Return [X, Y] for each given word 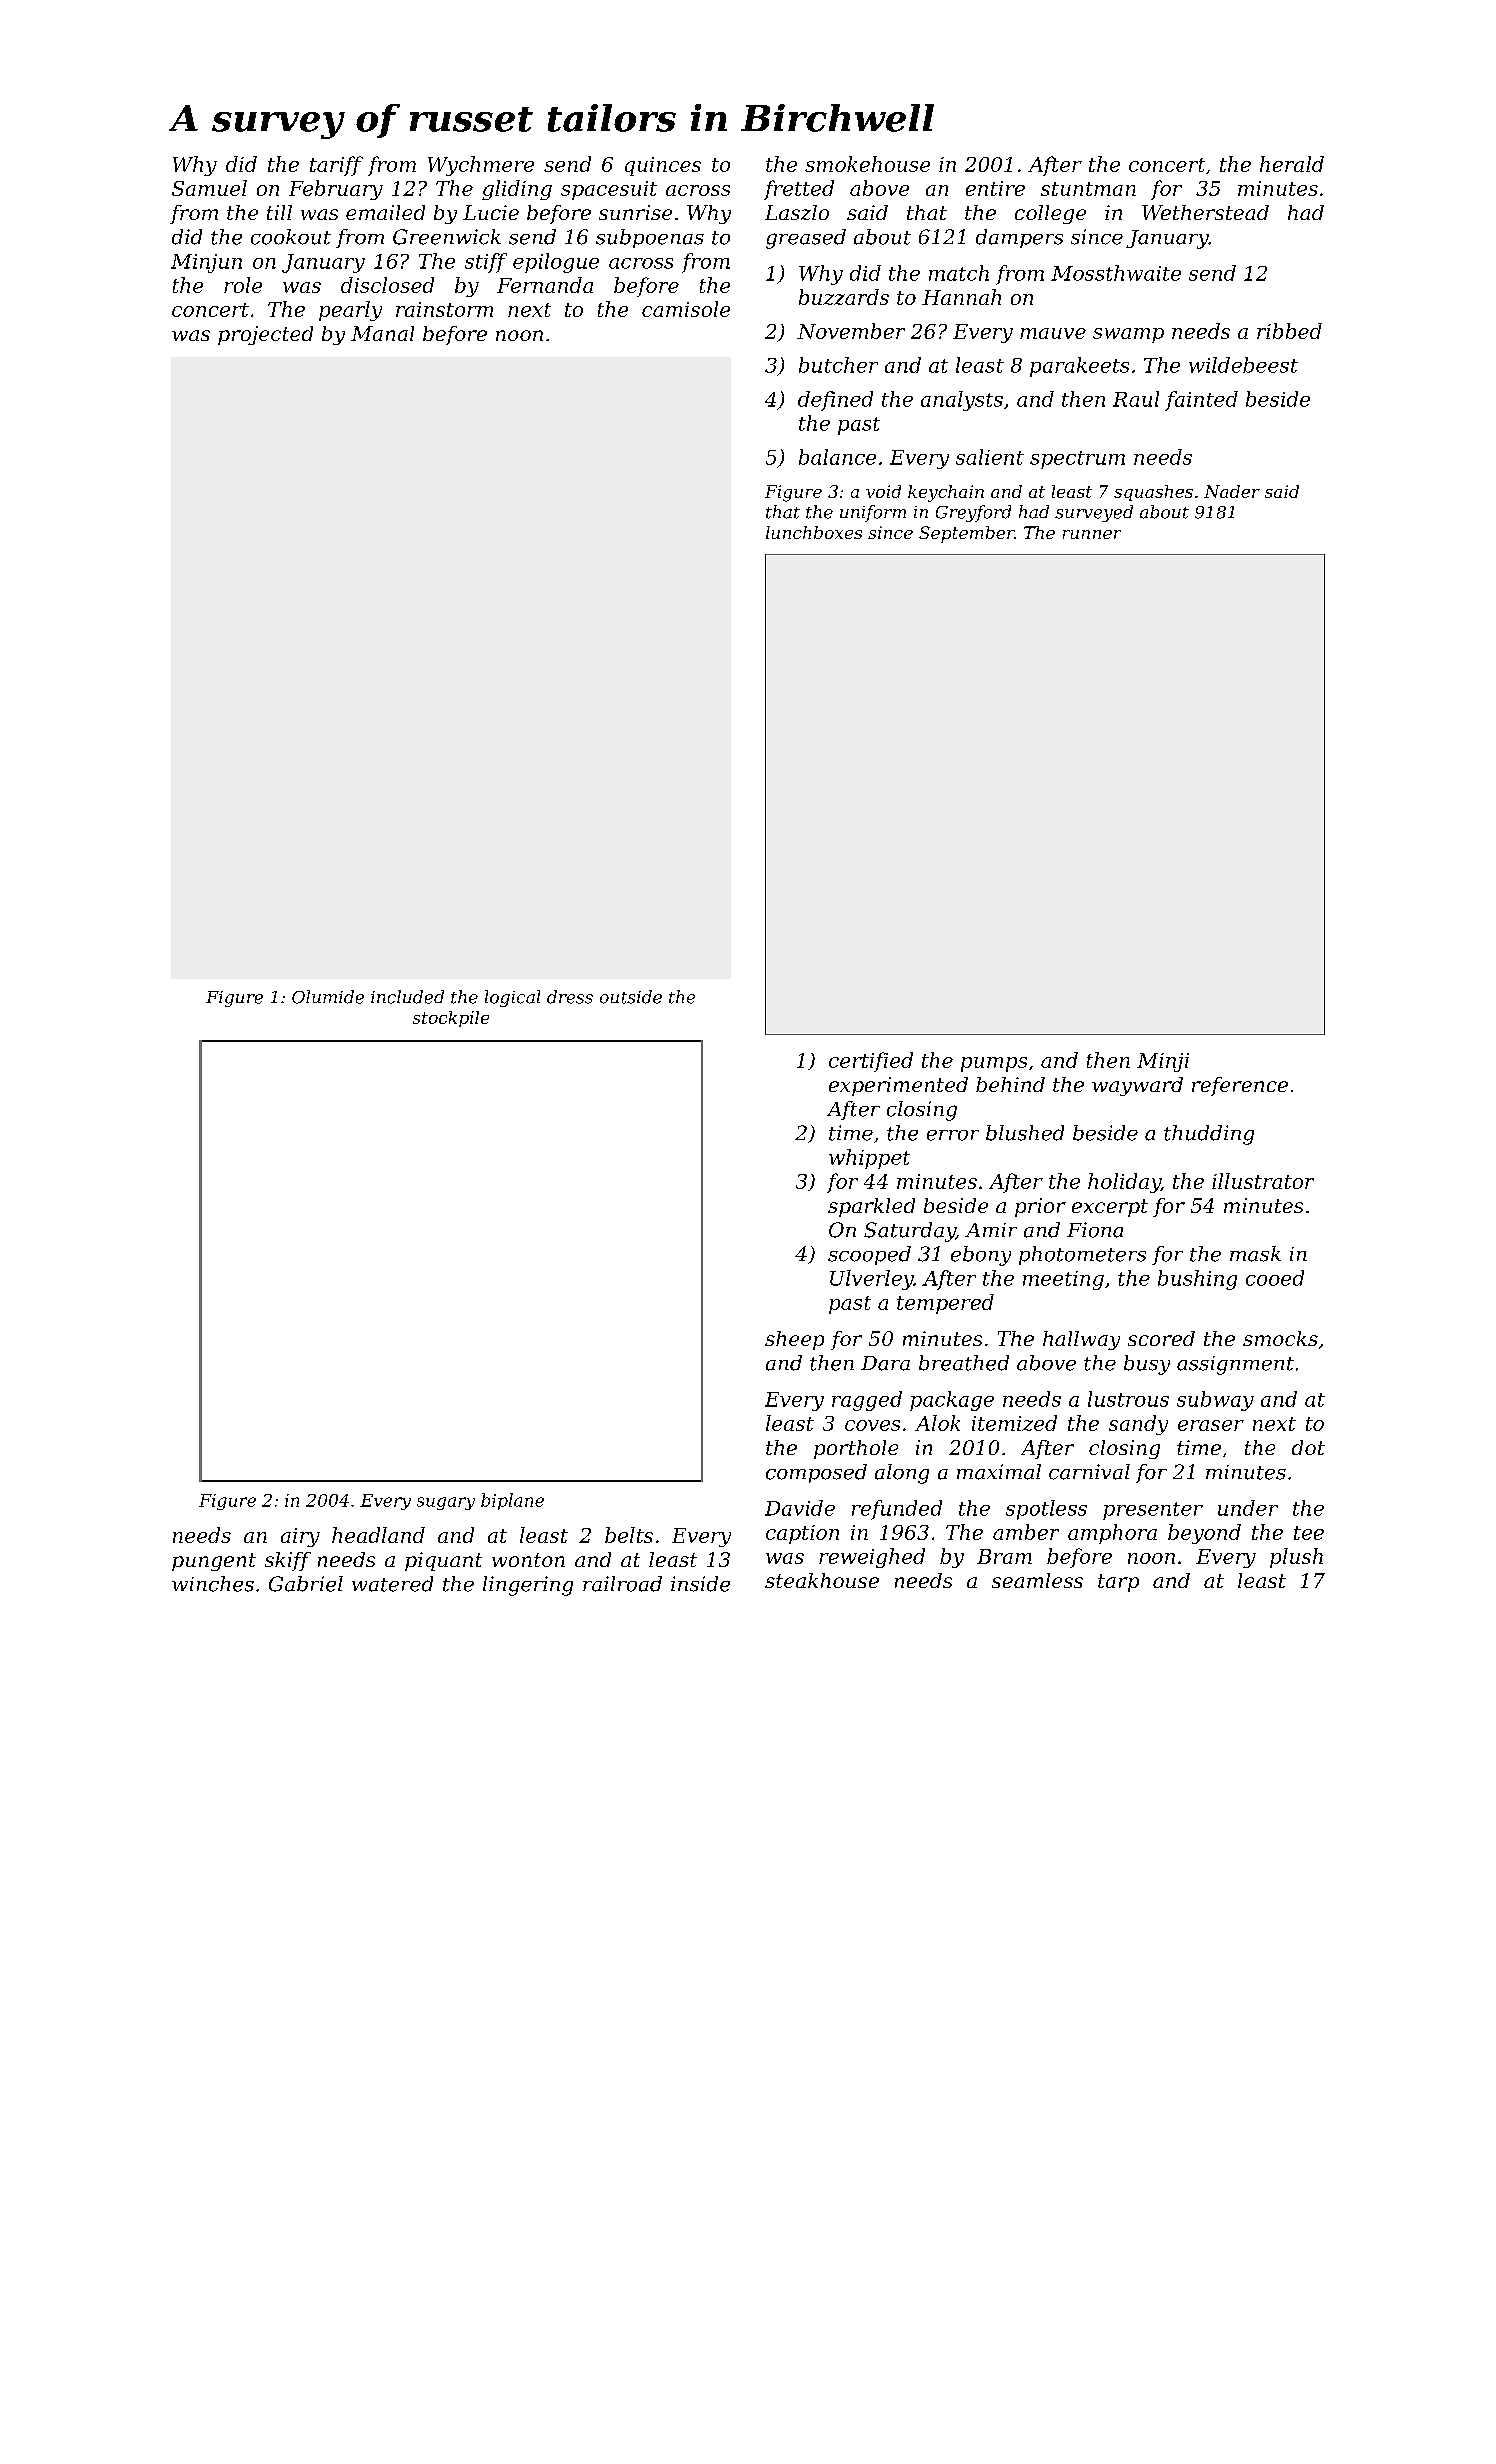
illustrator [1263, 1181]
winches [213, 1584]
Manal [382, 333]
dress [570, 997]
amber [1026, 1532]
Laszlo [797, 212]
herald [1292, 164]
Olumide [328, 997]
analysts [962, 401]
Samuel [209, 188]
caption [802, 1534]
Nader [1232, 491]
